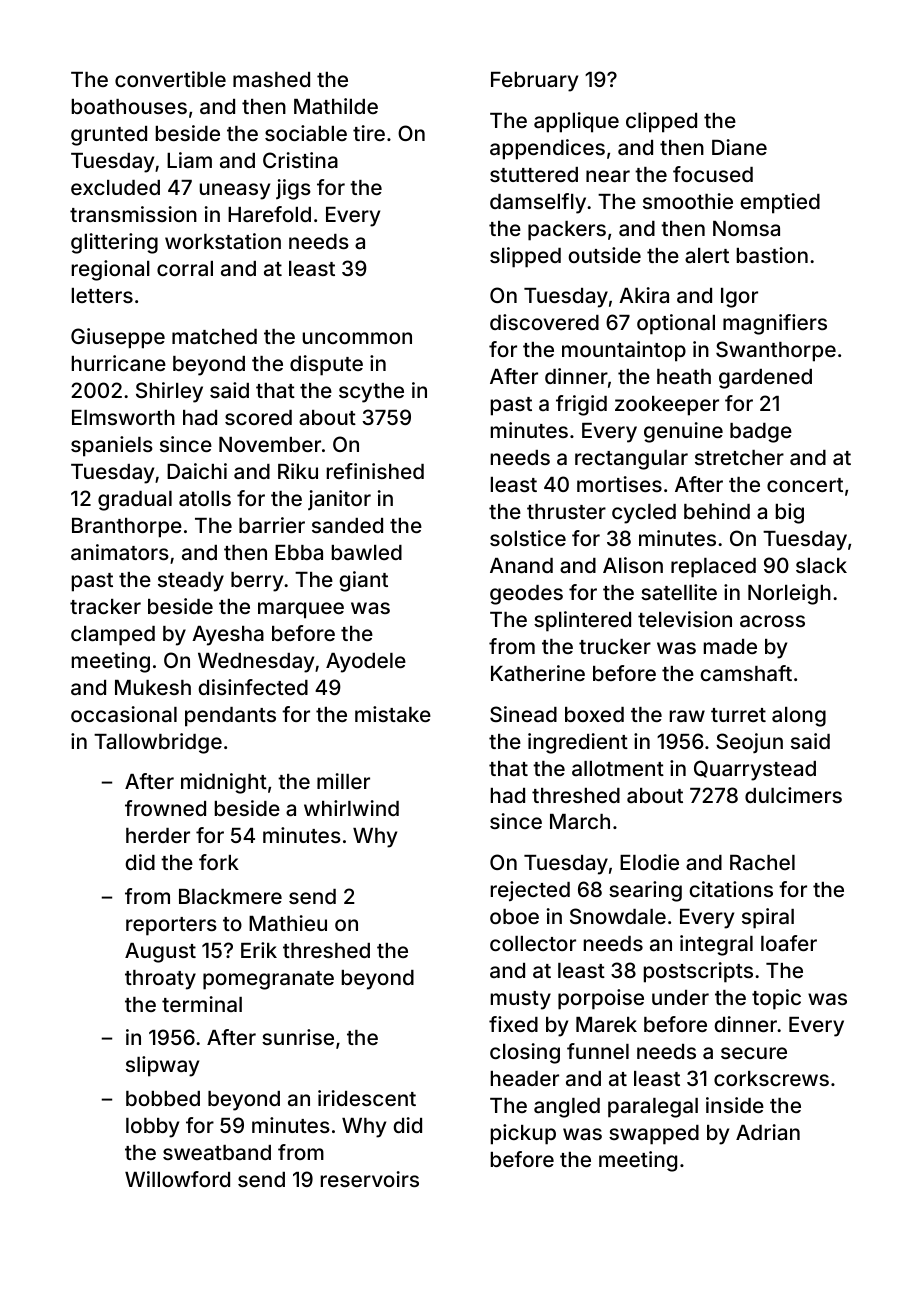  I want to click on giant, so click(363, 581).
